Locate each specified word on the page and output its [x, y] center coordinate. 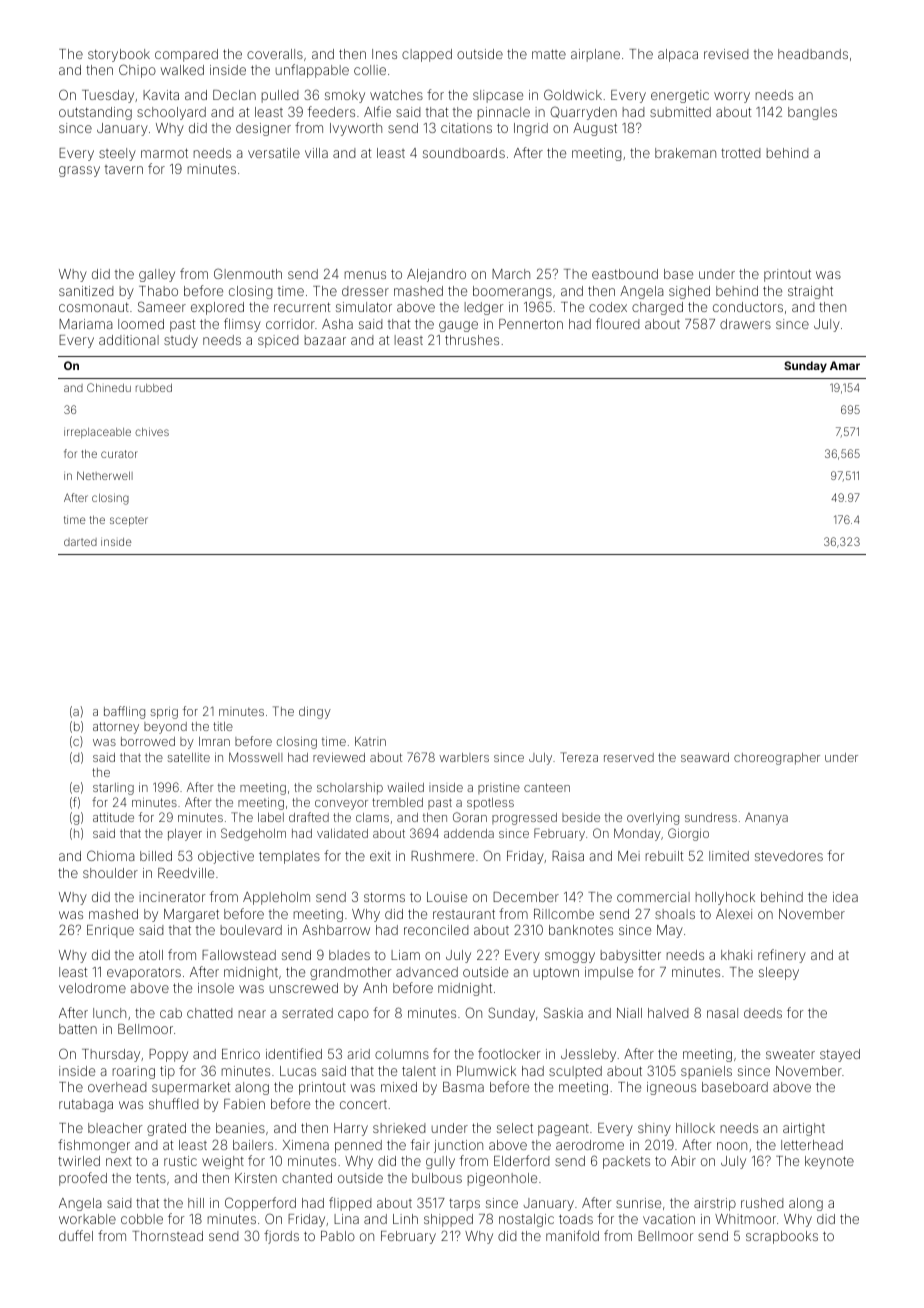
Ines [384, 54]
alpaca [678, 55]
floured [618, 323]
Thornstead [167, 1236]
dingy [315, 712]
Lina [346, 1219]
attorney [116, 728]
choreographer [777, 759]
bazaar [325, 340]
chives [152, 431]
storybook [119, 55]
